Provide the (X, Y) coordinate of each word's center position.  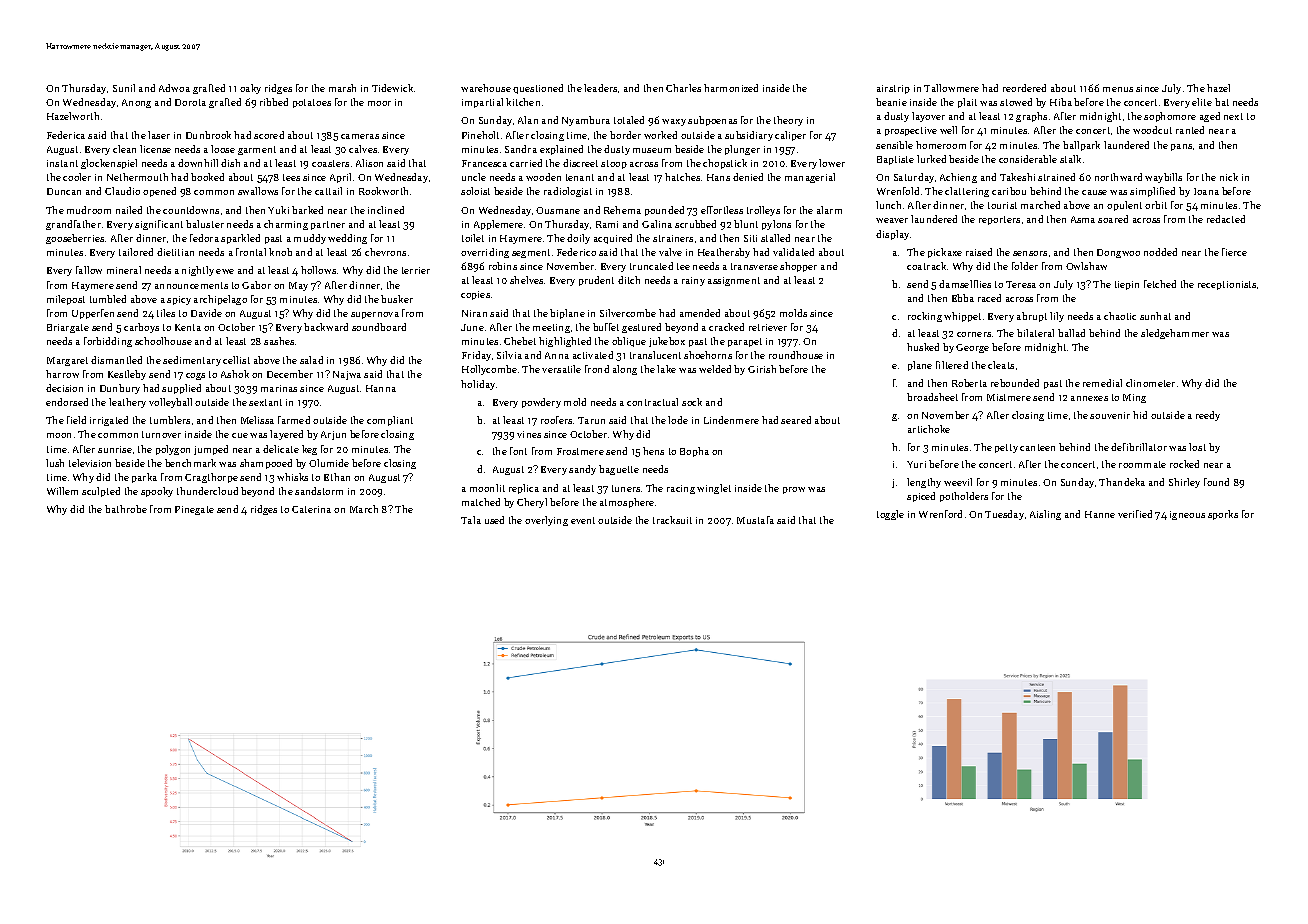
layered (286, 435)
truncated (651, 266)
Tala (471, 520)
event (583, 520)
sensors (1030, 253)
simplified (1152, 192)
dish (230, 163)
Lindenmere (731, 420)
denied (748, 177)
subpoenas (712, 121)
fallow (89, 270)
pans (1181, 147)
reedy (1208, 416)
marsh (342, 88)
